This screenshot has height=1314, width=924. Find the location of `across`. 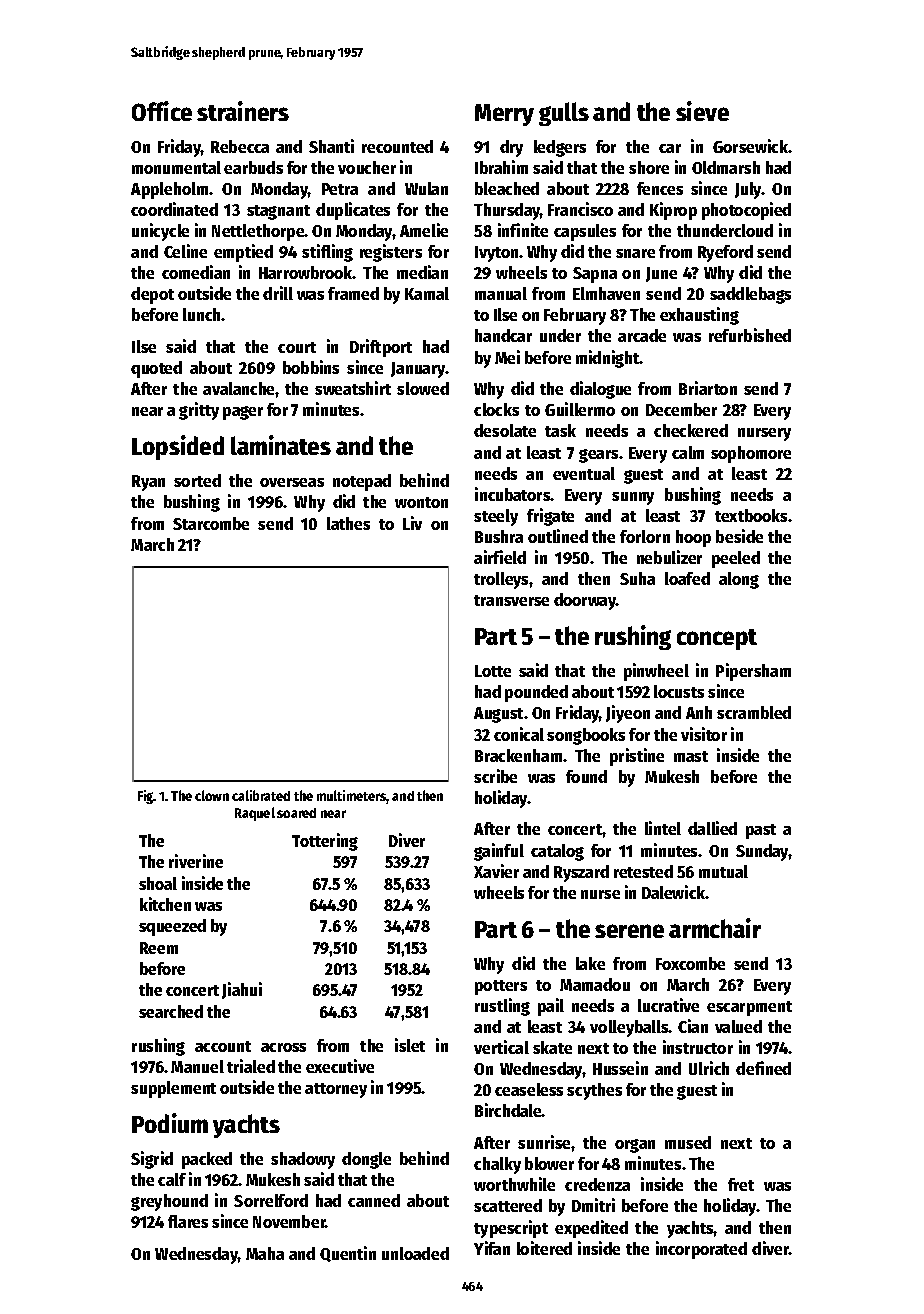

across is located at coordinates (283, 1047).
